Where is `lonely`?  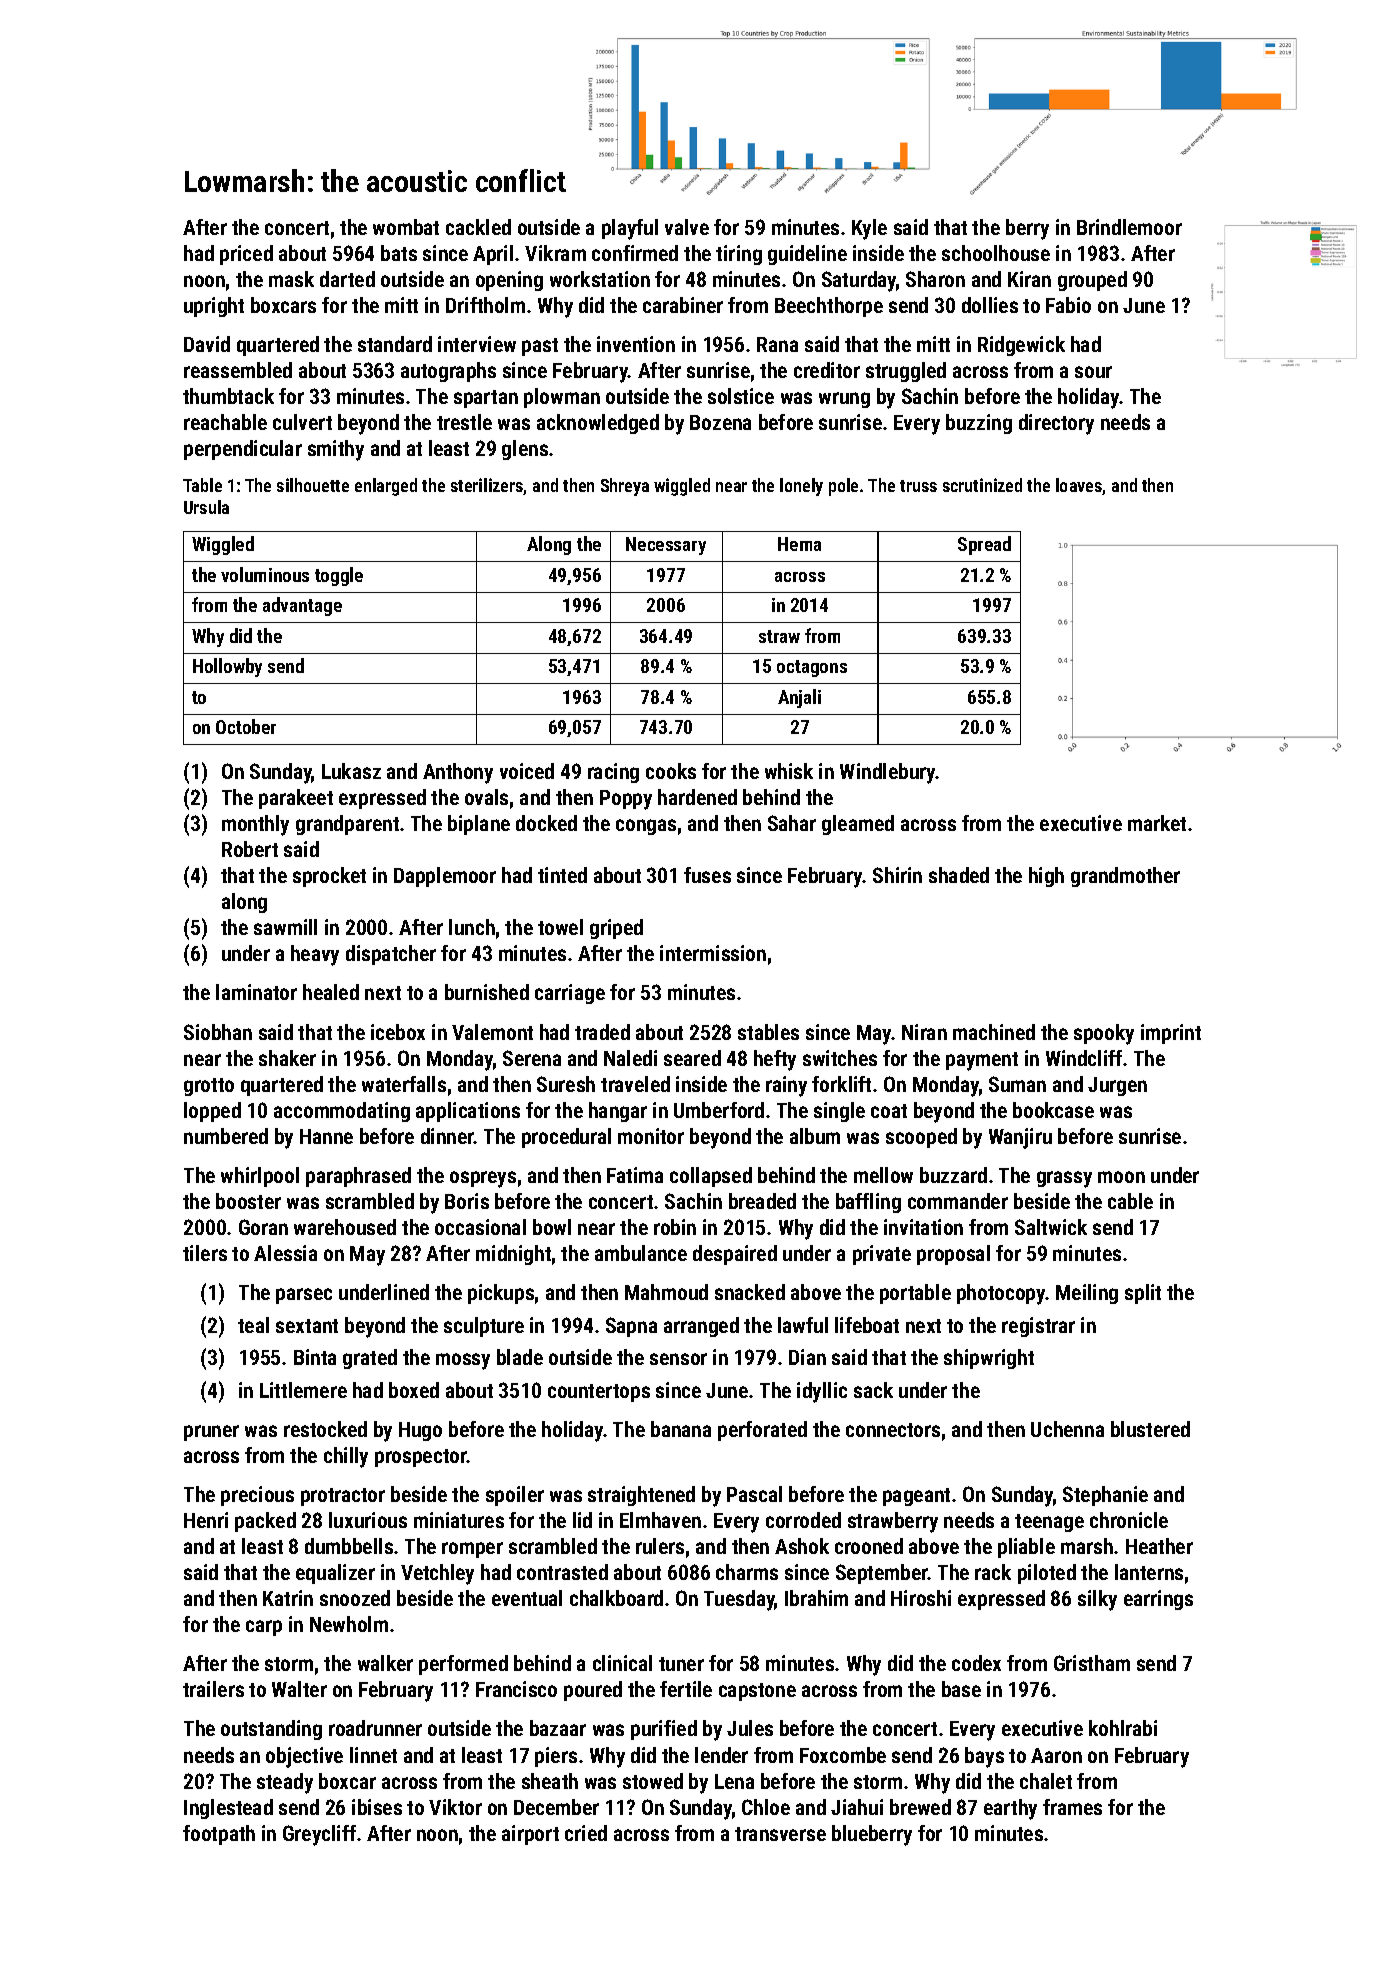 lonely is located at coordinates (801, 487).
